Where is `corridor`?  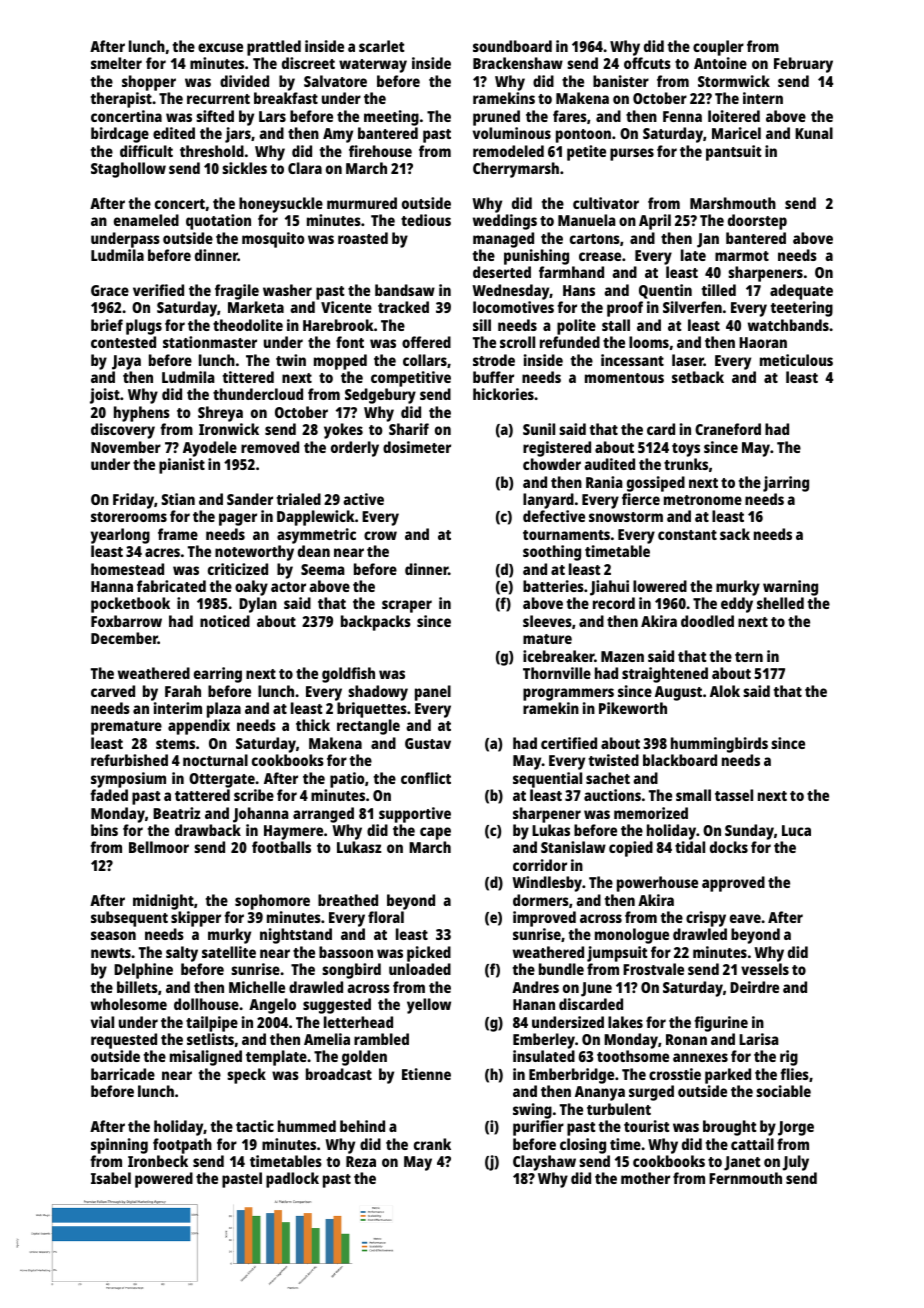 corridor is located at coordinates (540, 865).
